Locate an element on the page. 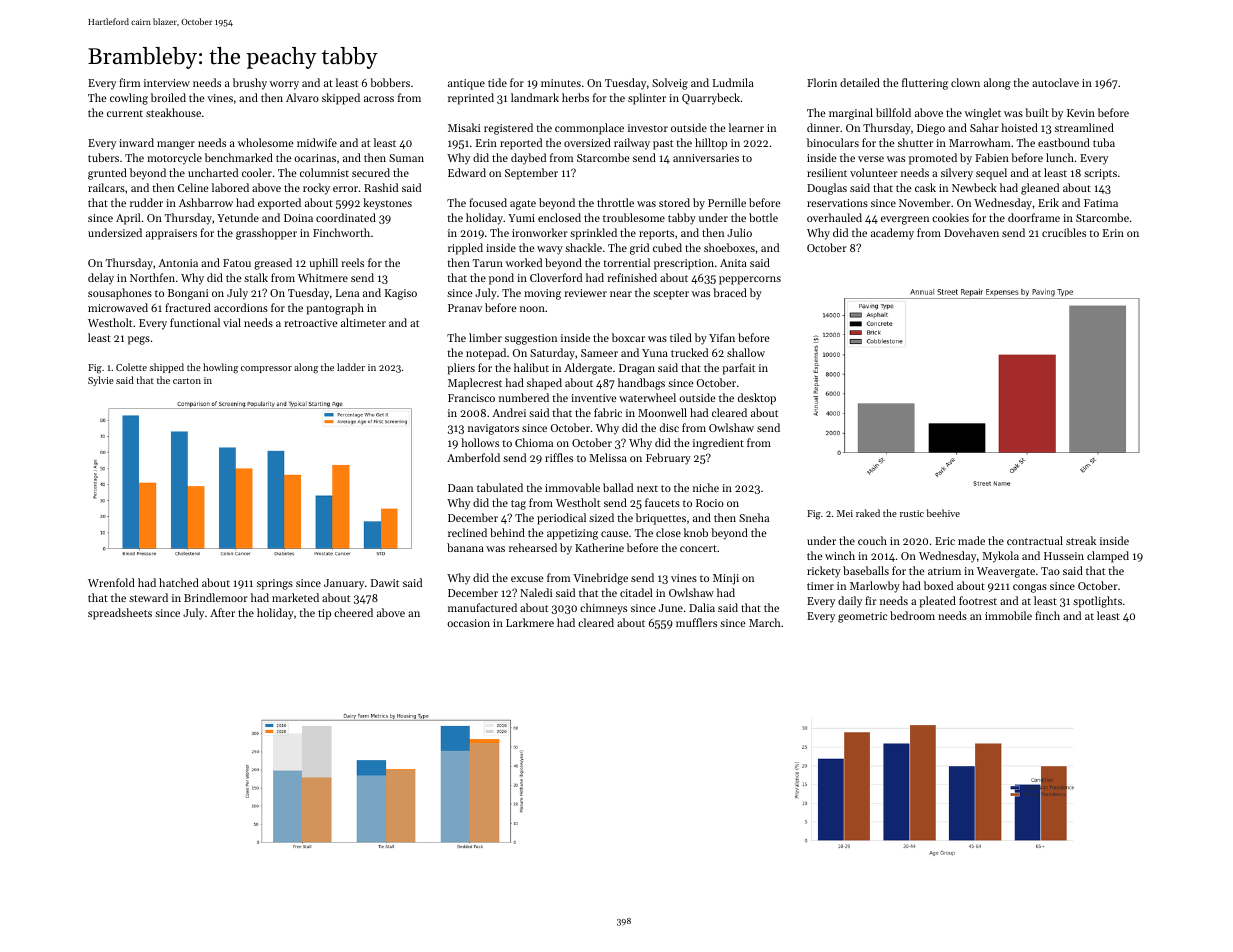  railcars is located at coordinates (106, 187).
